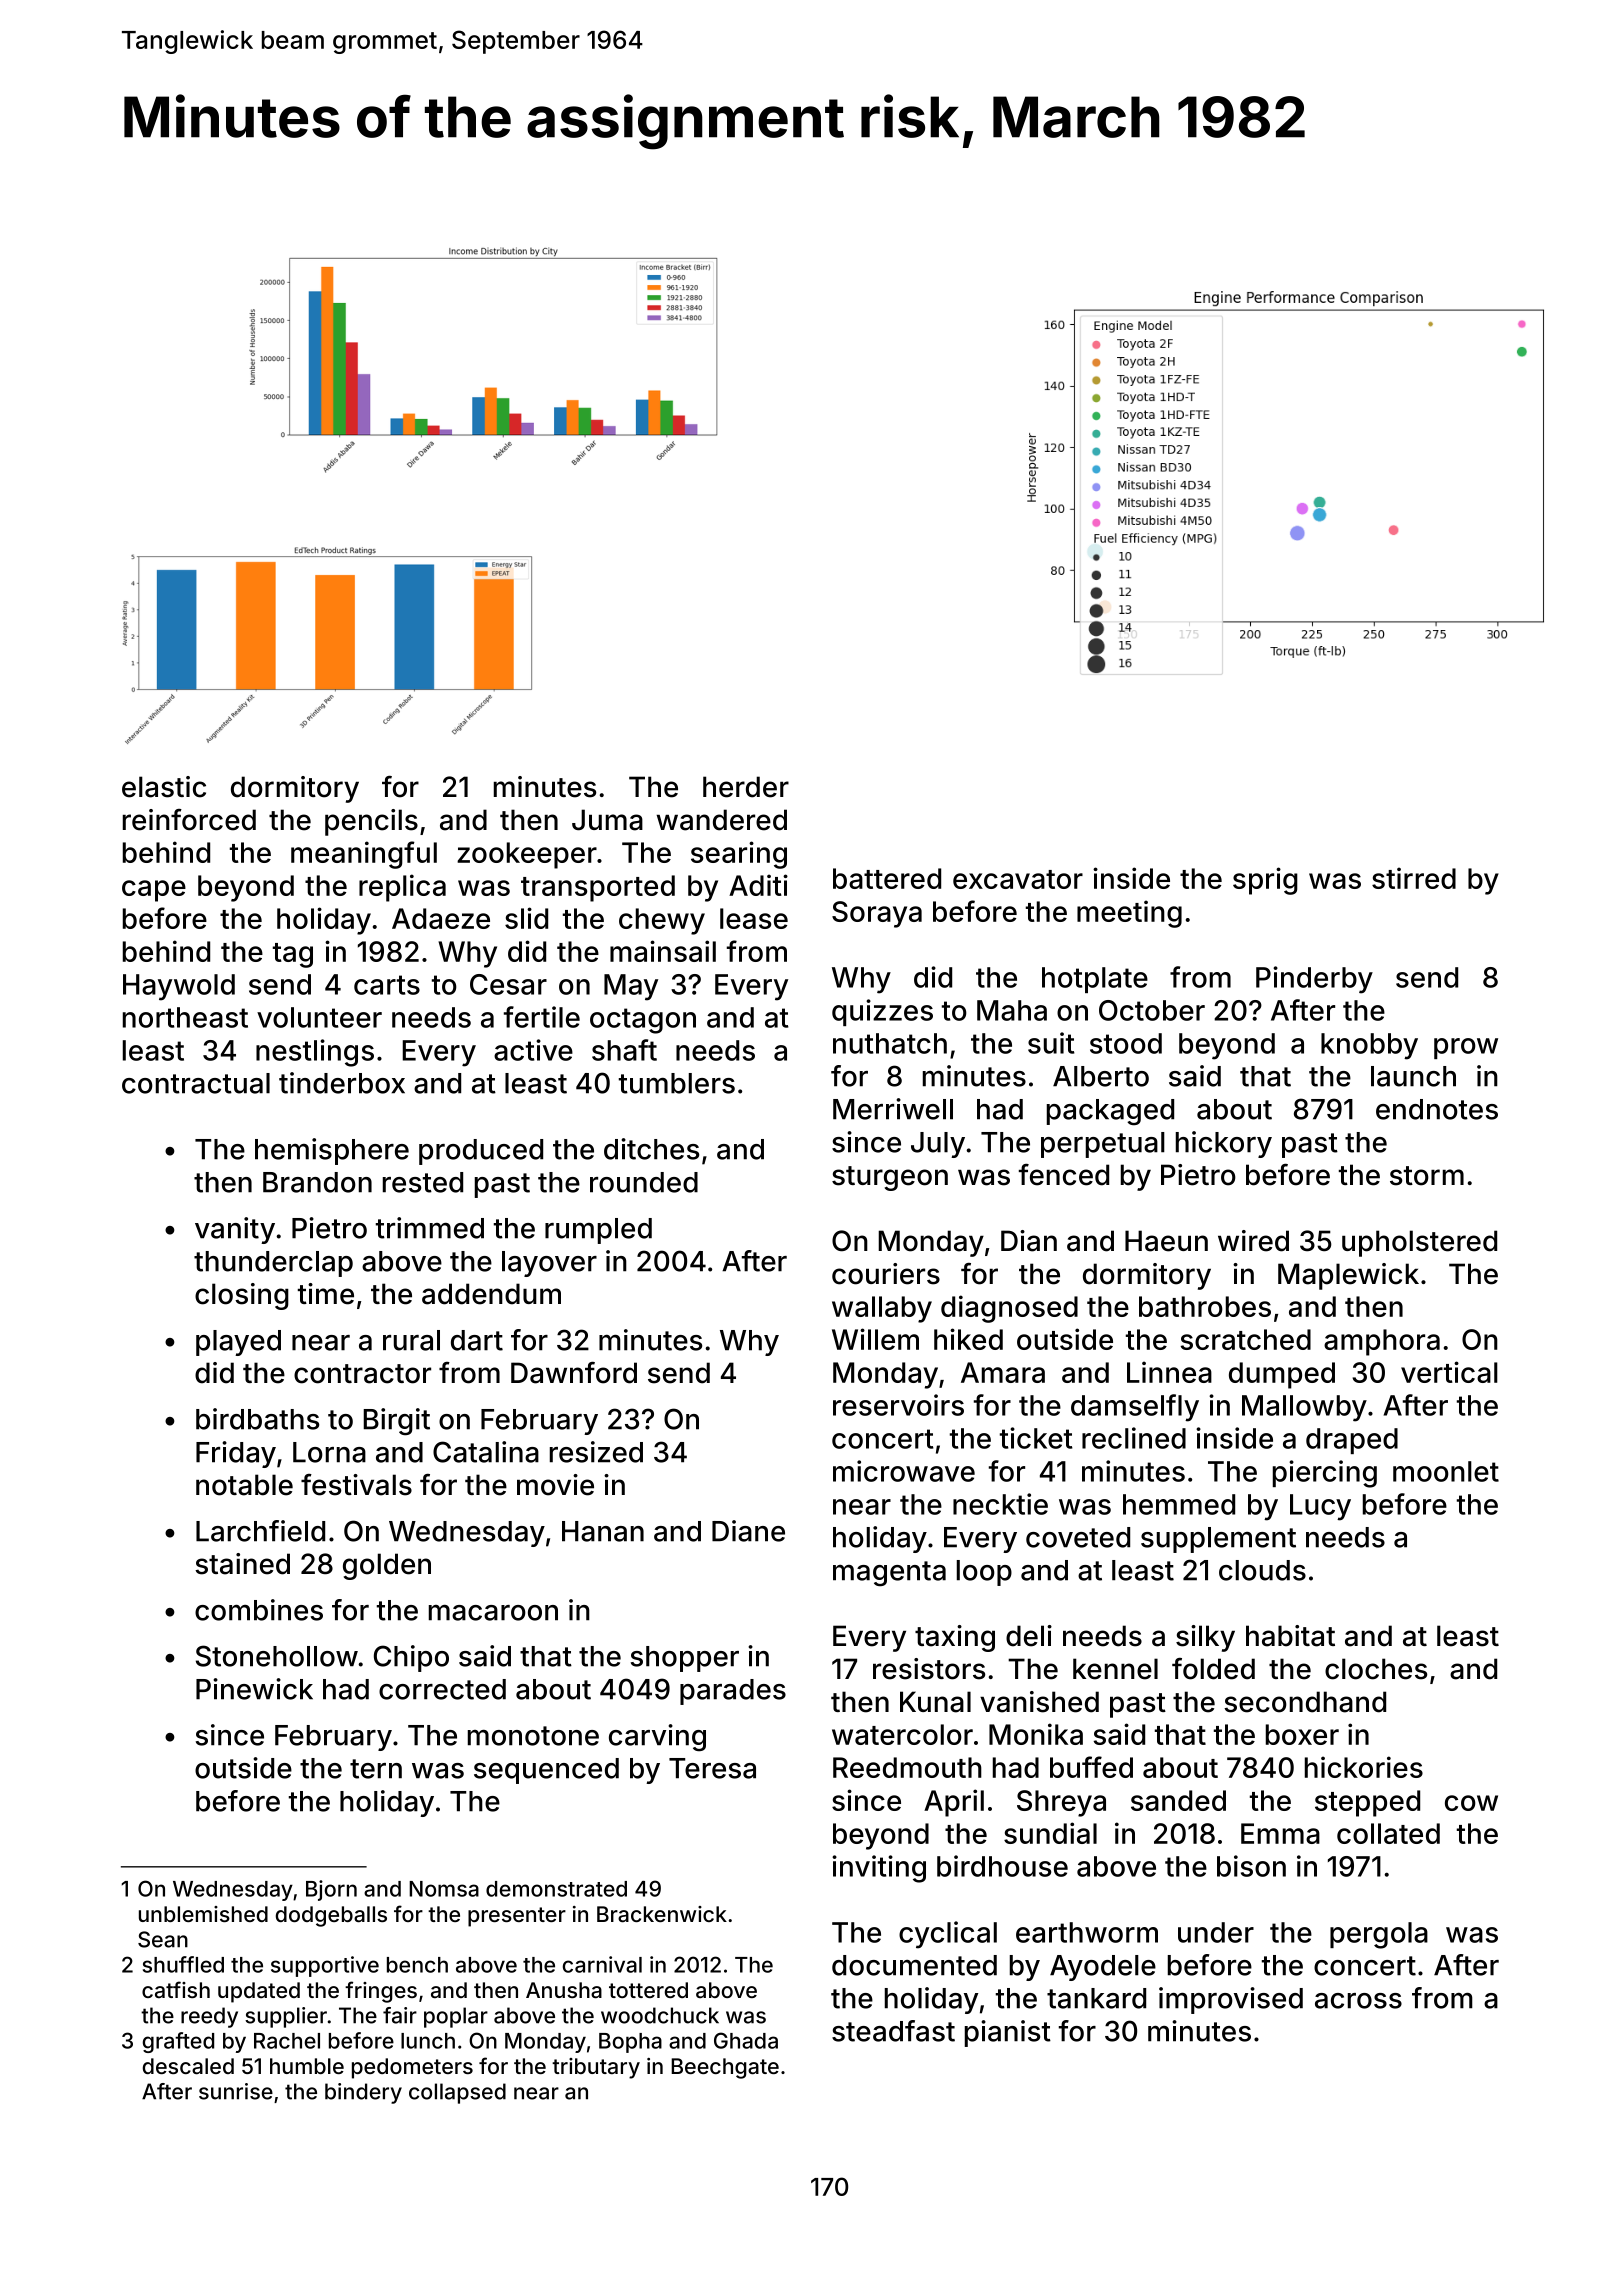 Image resolution: width=1620 pixels, height=2292 pixels. Describe the element at coordinates (1364, 1767) in the screenshot. I see `hickories` at that location.
